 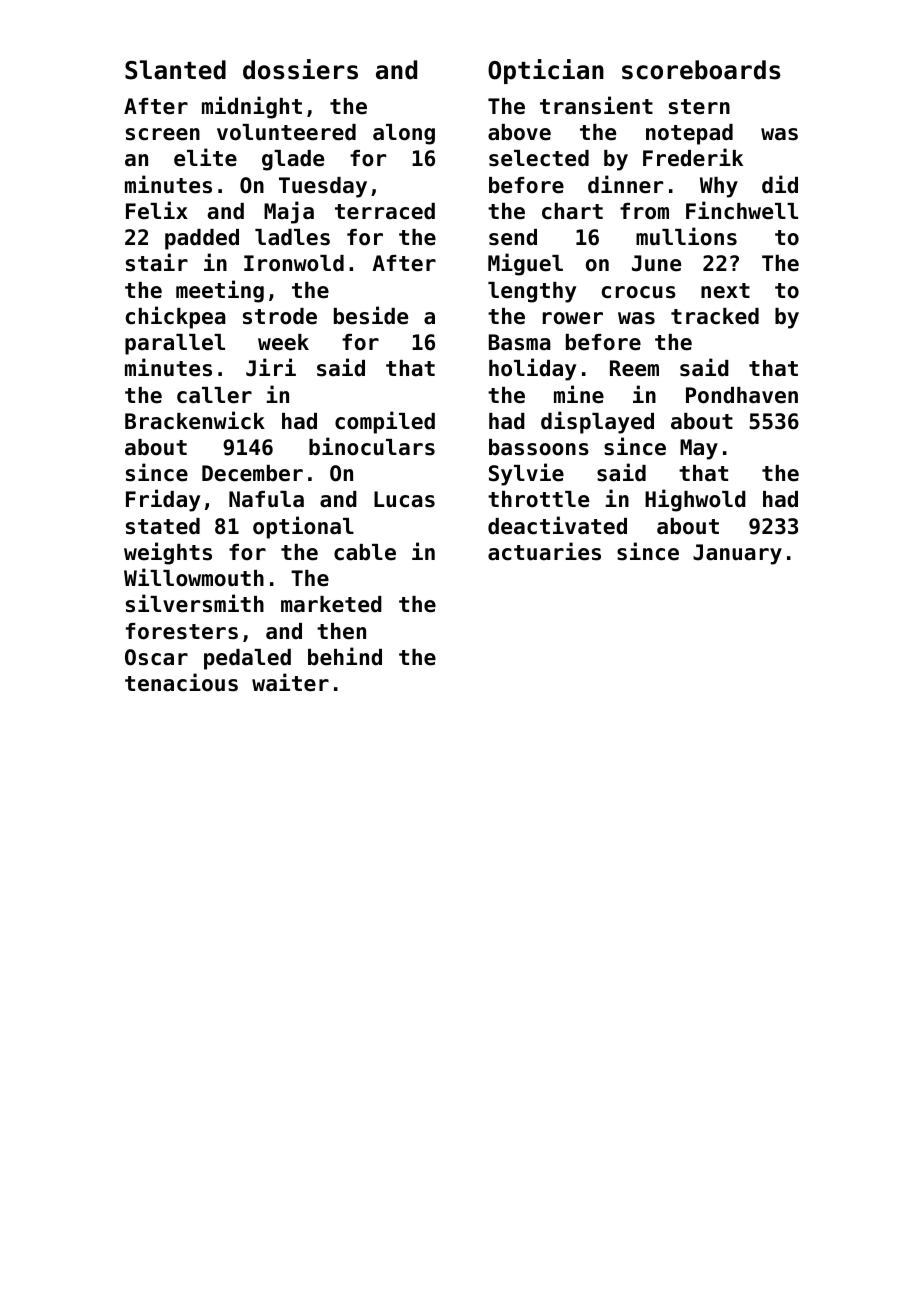 What do you see at coordinates (181, 682) in the screenshot?
I see `tenacious` at bounding box center [181, 682].
